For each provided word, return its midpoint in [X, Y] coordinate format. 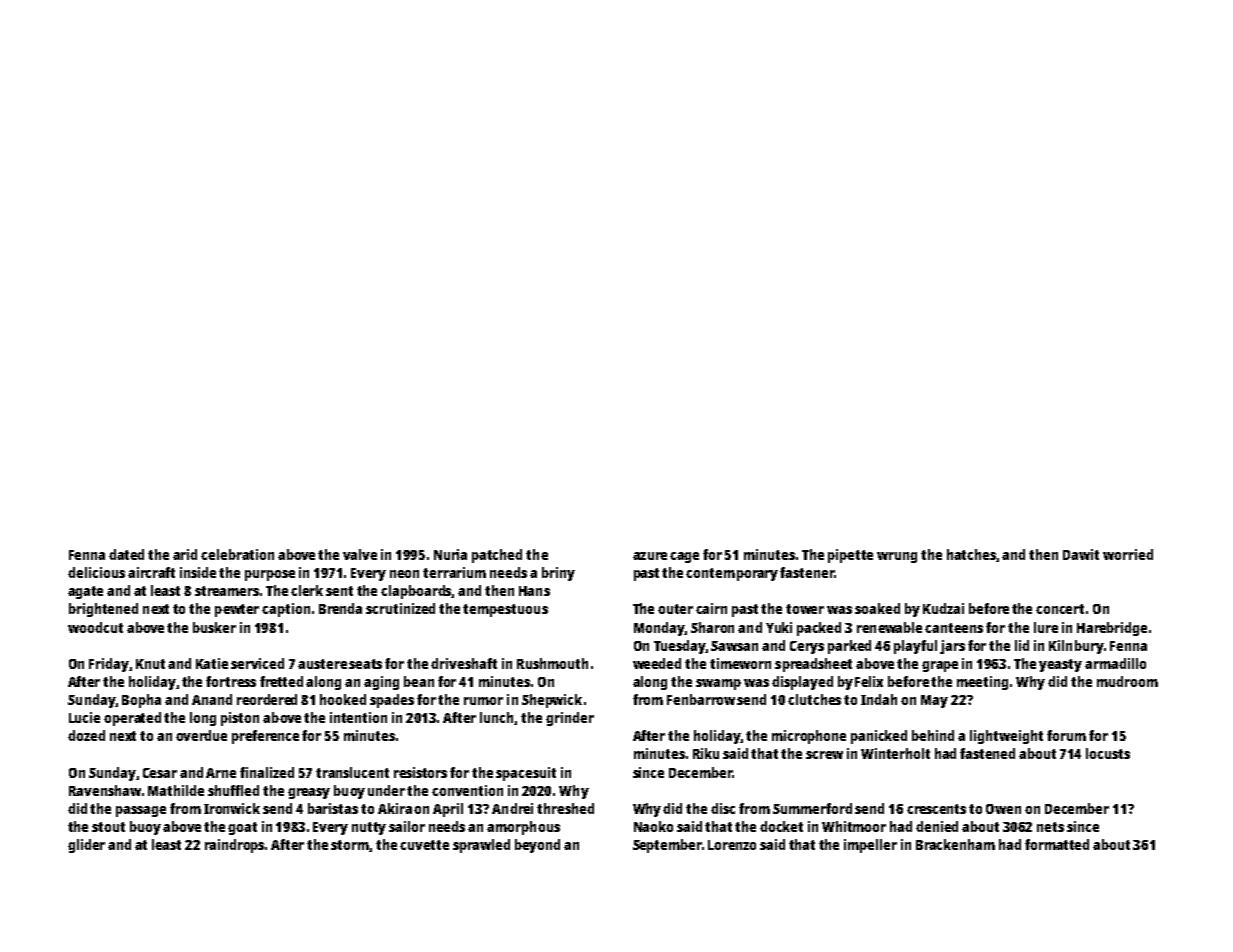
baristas [333, 808]
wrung [897, 557]
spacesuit [526, 774]
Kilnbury [1076, 647]
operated [132, 719]
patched [497, 556]
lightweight [1006, 737]
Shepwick [552, 701]
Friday [109, 665]
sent [339, 591]
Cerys [807, 647]
